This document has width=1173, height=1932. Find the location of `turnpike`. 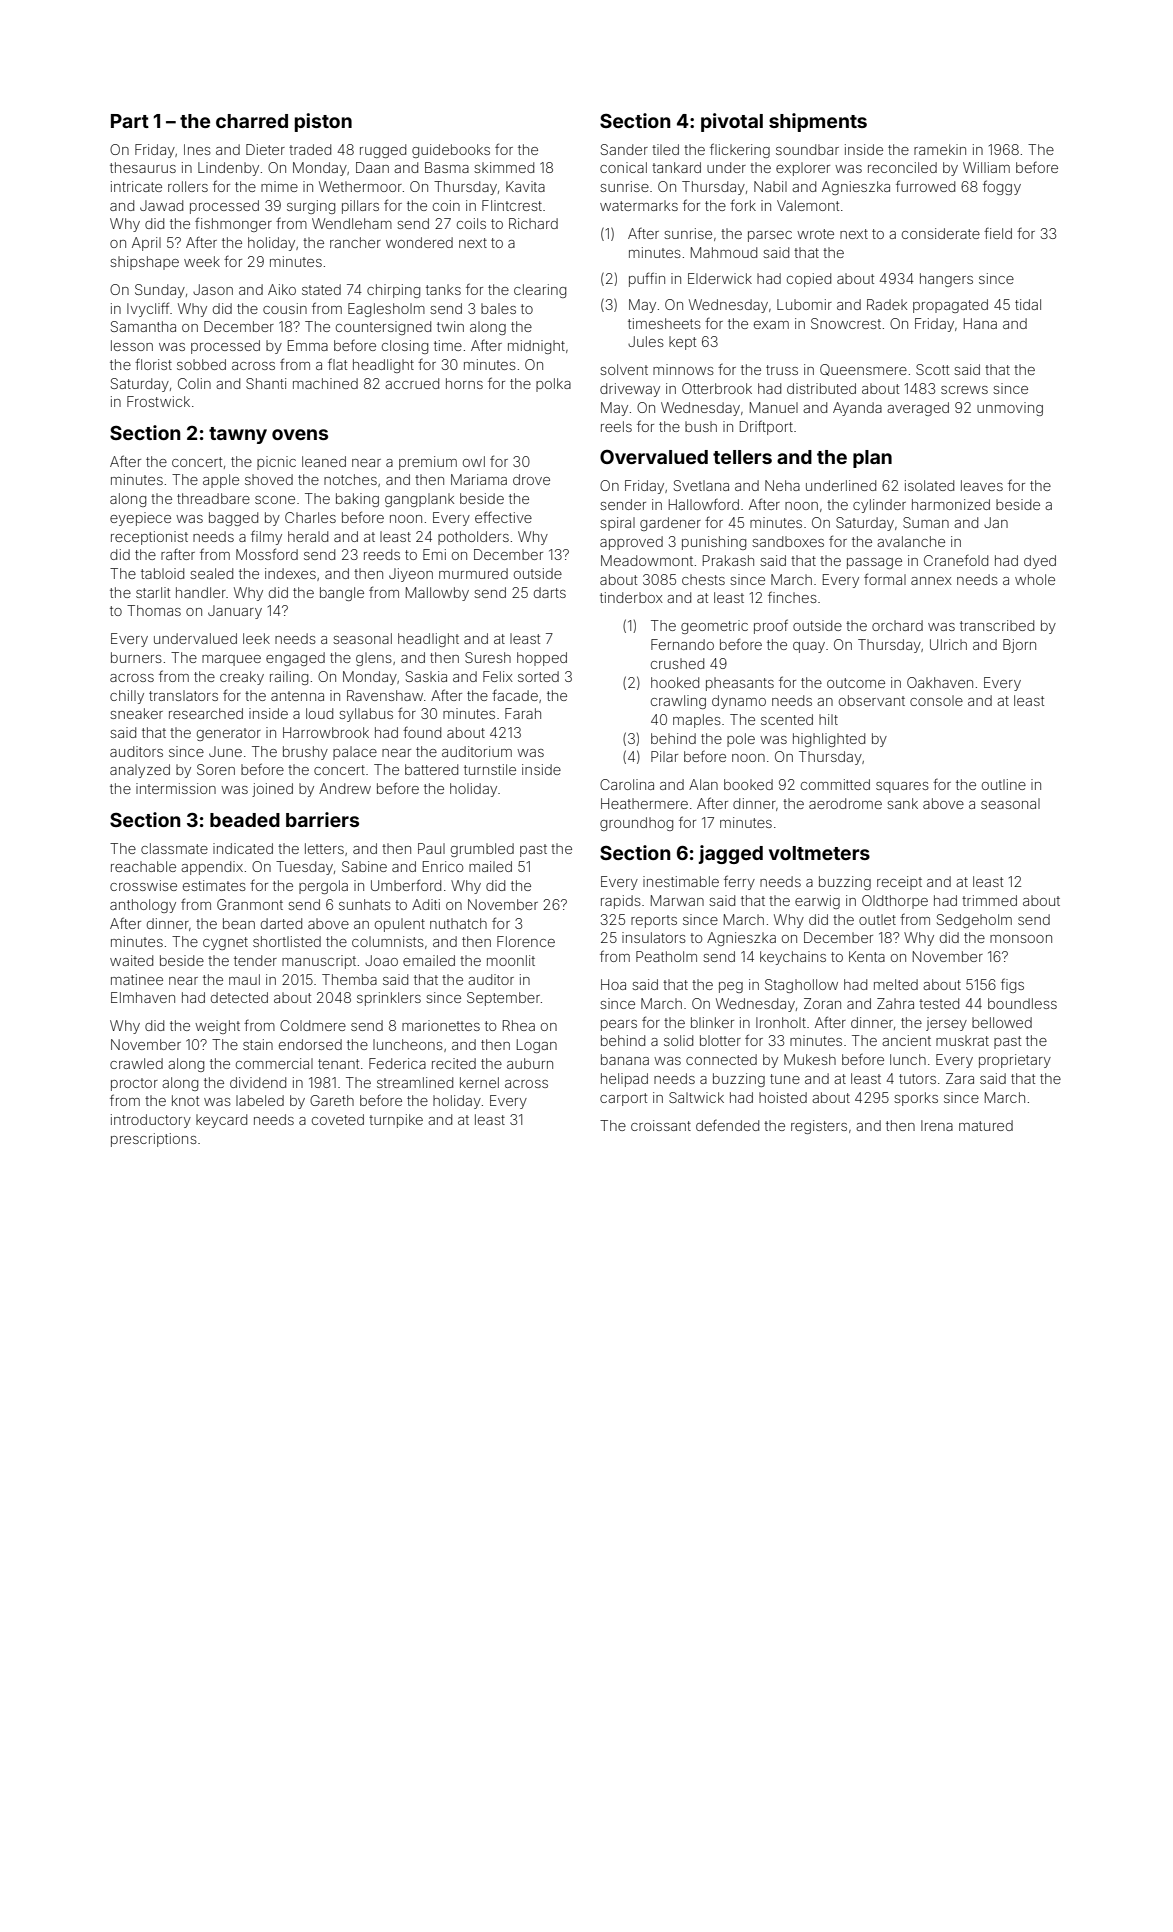

turnpike is located at coordinates (396, 1121).
